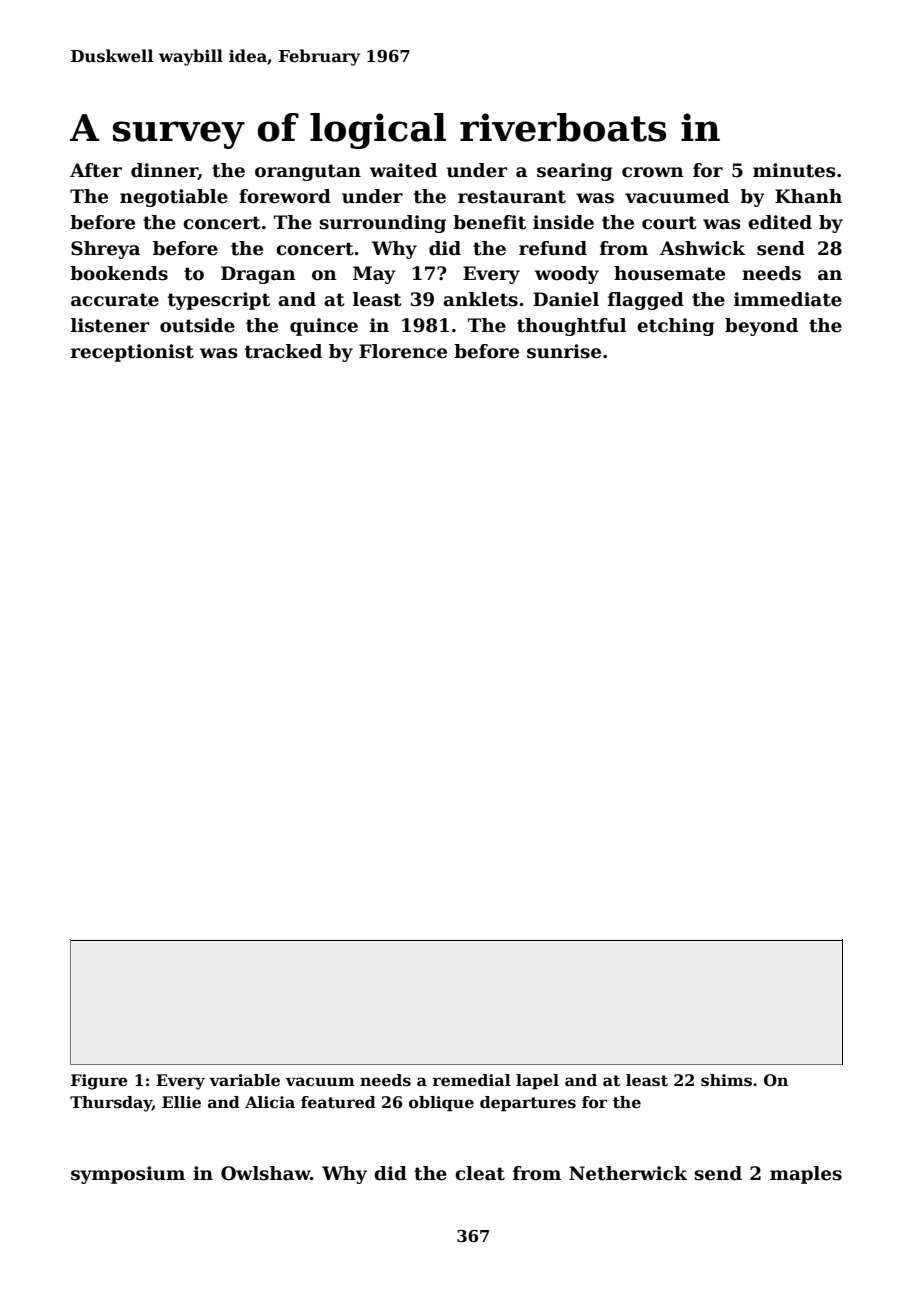  Describe the element at coordinates (563, 222) in the screenshot. I see `inside` at that location.
